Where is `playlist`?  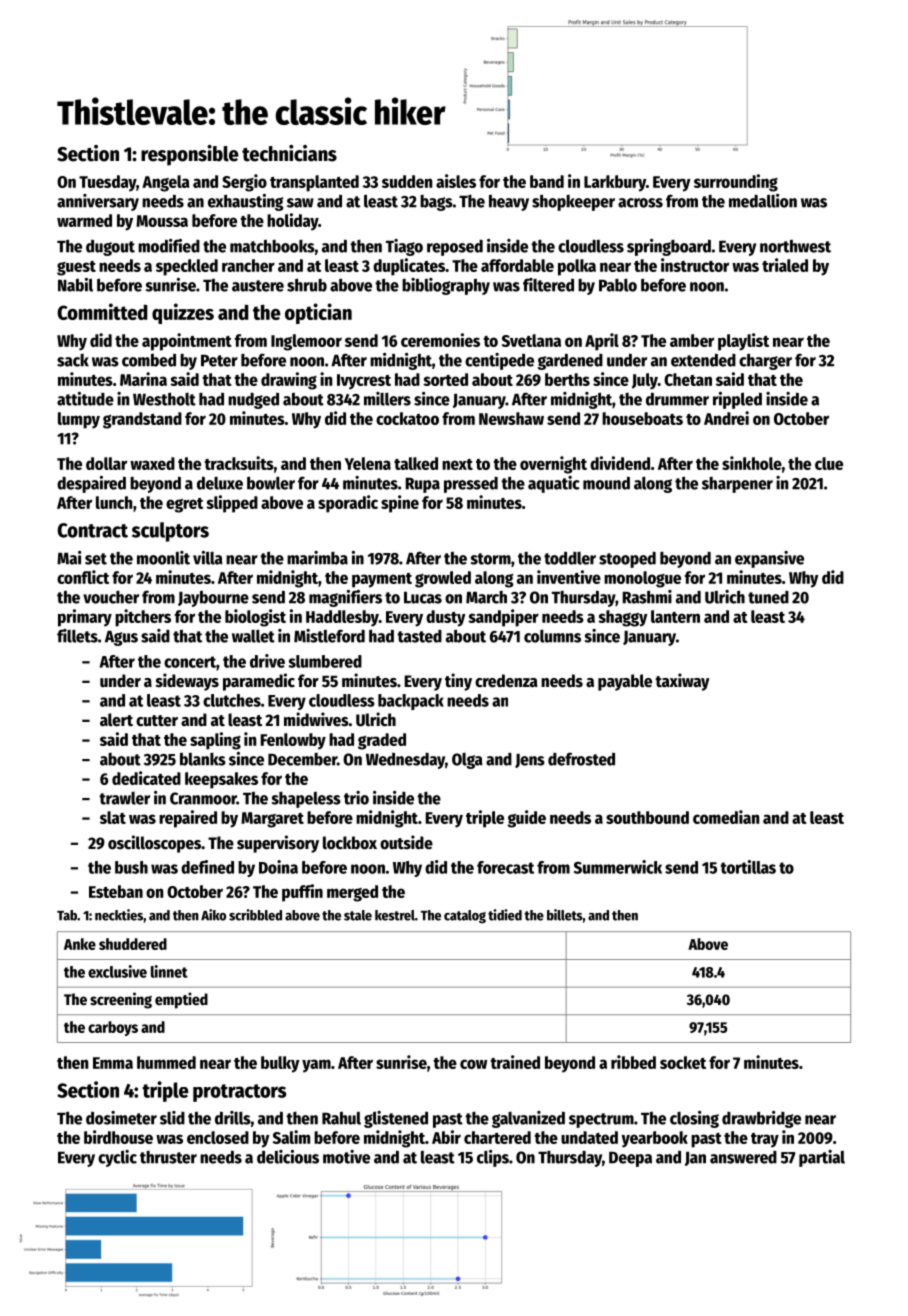 playlist is located at coordinates (743, 342).
